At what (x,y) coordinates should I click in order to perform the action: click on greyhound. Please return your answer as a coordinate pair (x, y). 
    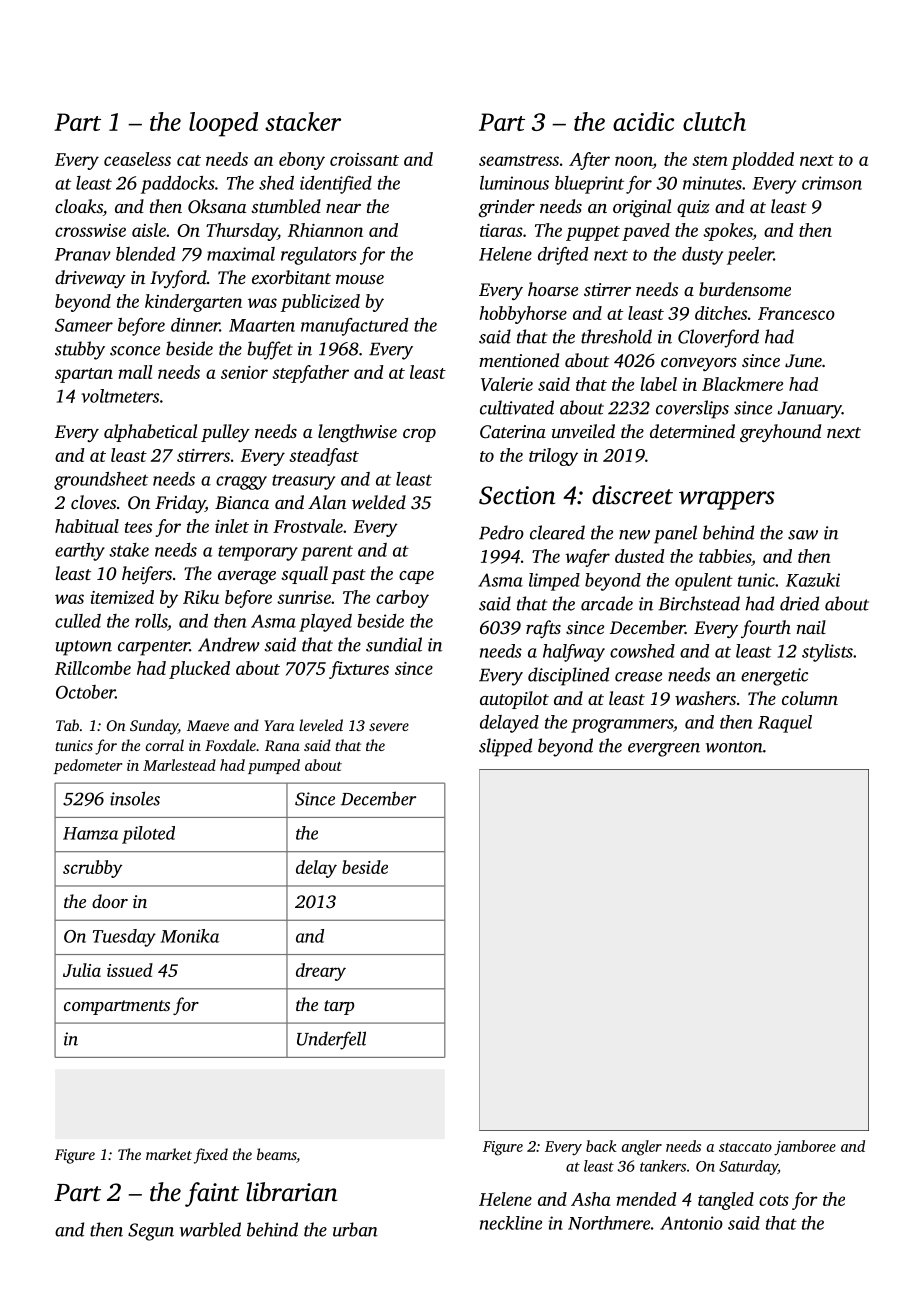
    Looking at the image, I should click on (780, 433).
